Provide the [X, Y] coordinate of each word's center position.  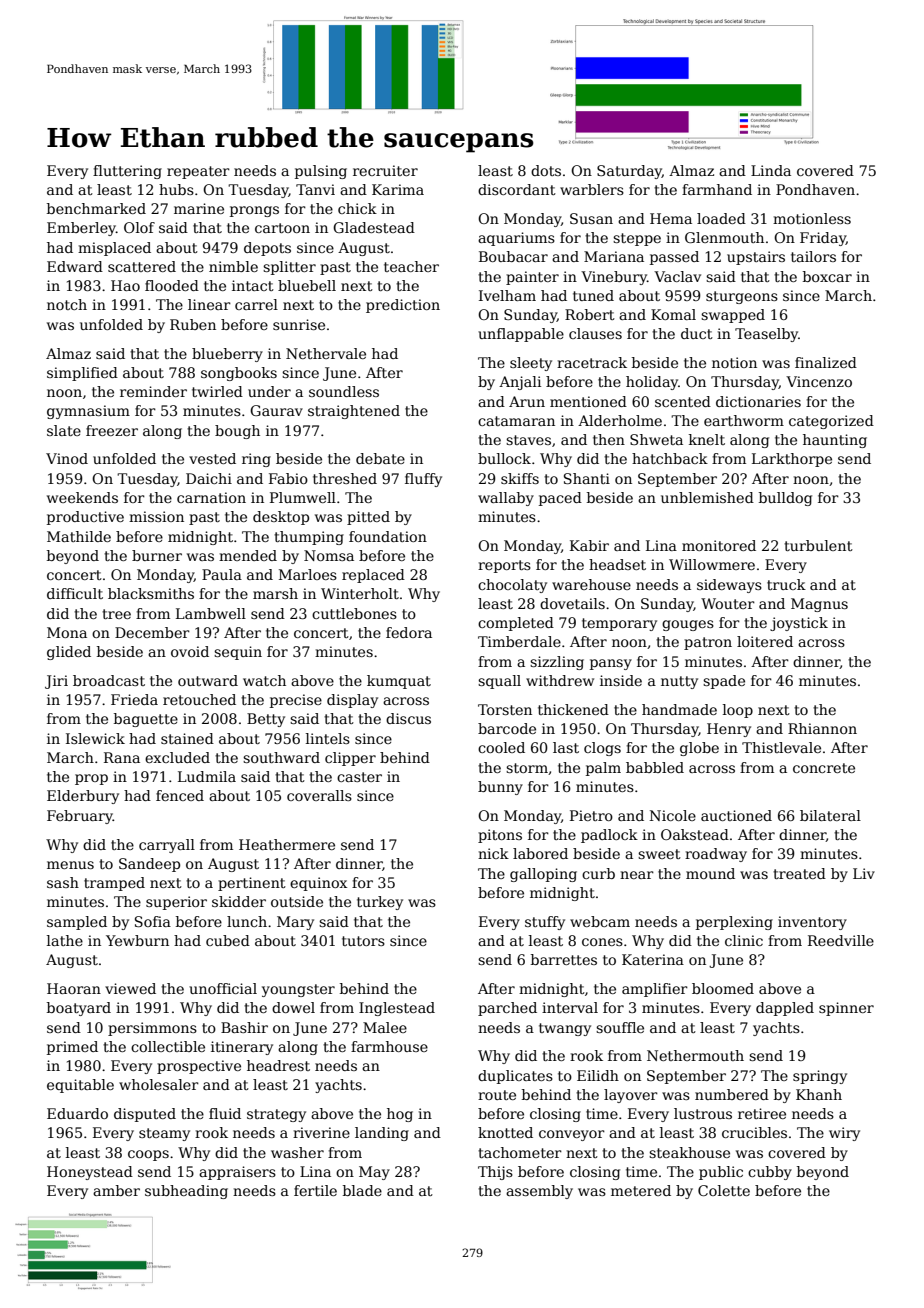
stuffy [545, 923]
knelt [707, 439]
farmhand [717, 189]
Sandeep [149, 865]
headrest [278, 1065]
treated [799, 873]
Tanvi [315, 189]
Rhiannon [822, 728]
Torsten [505, 709]
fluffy [423, 480]
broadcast [109, 680]
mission [156, 516]
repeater [198, 172]
